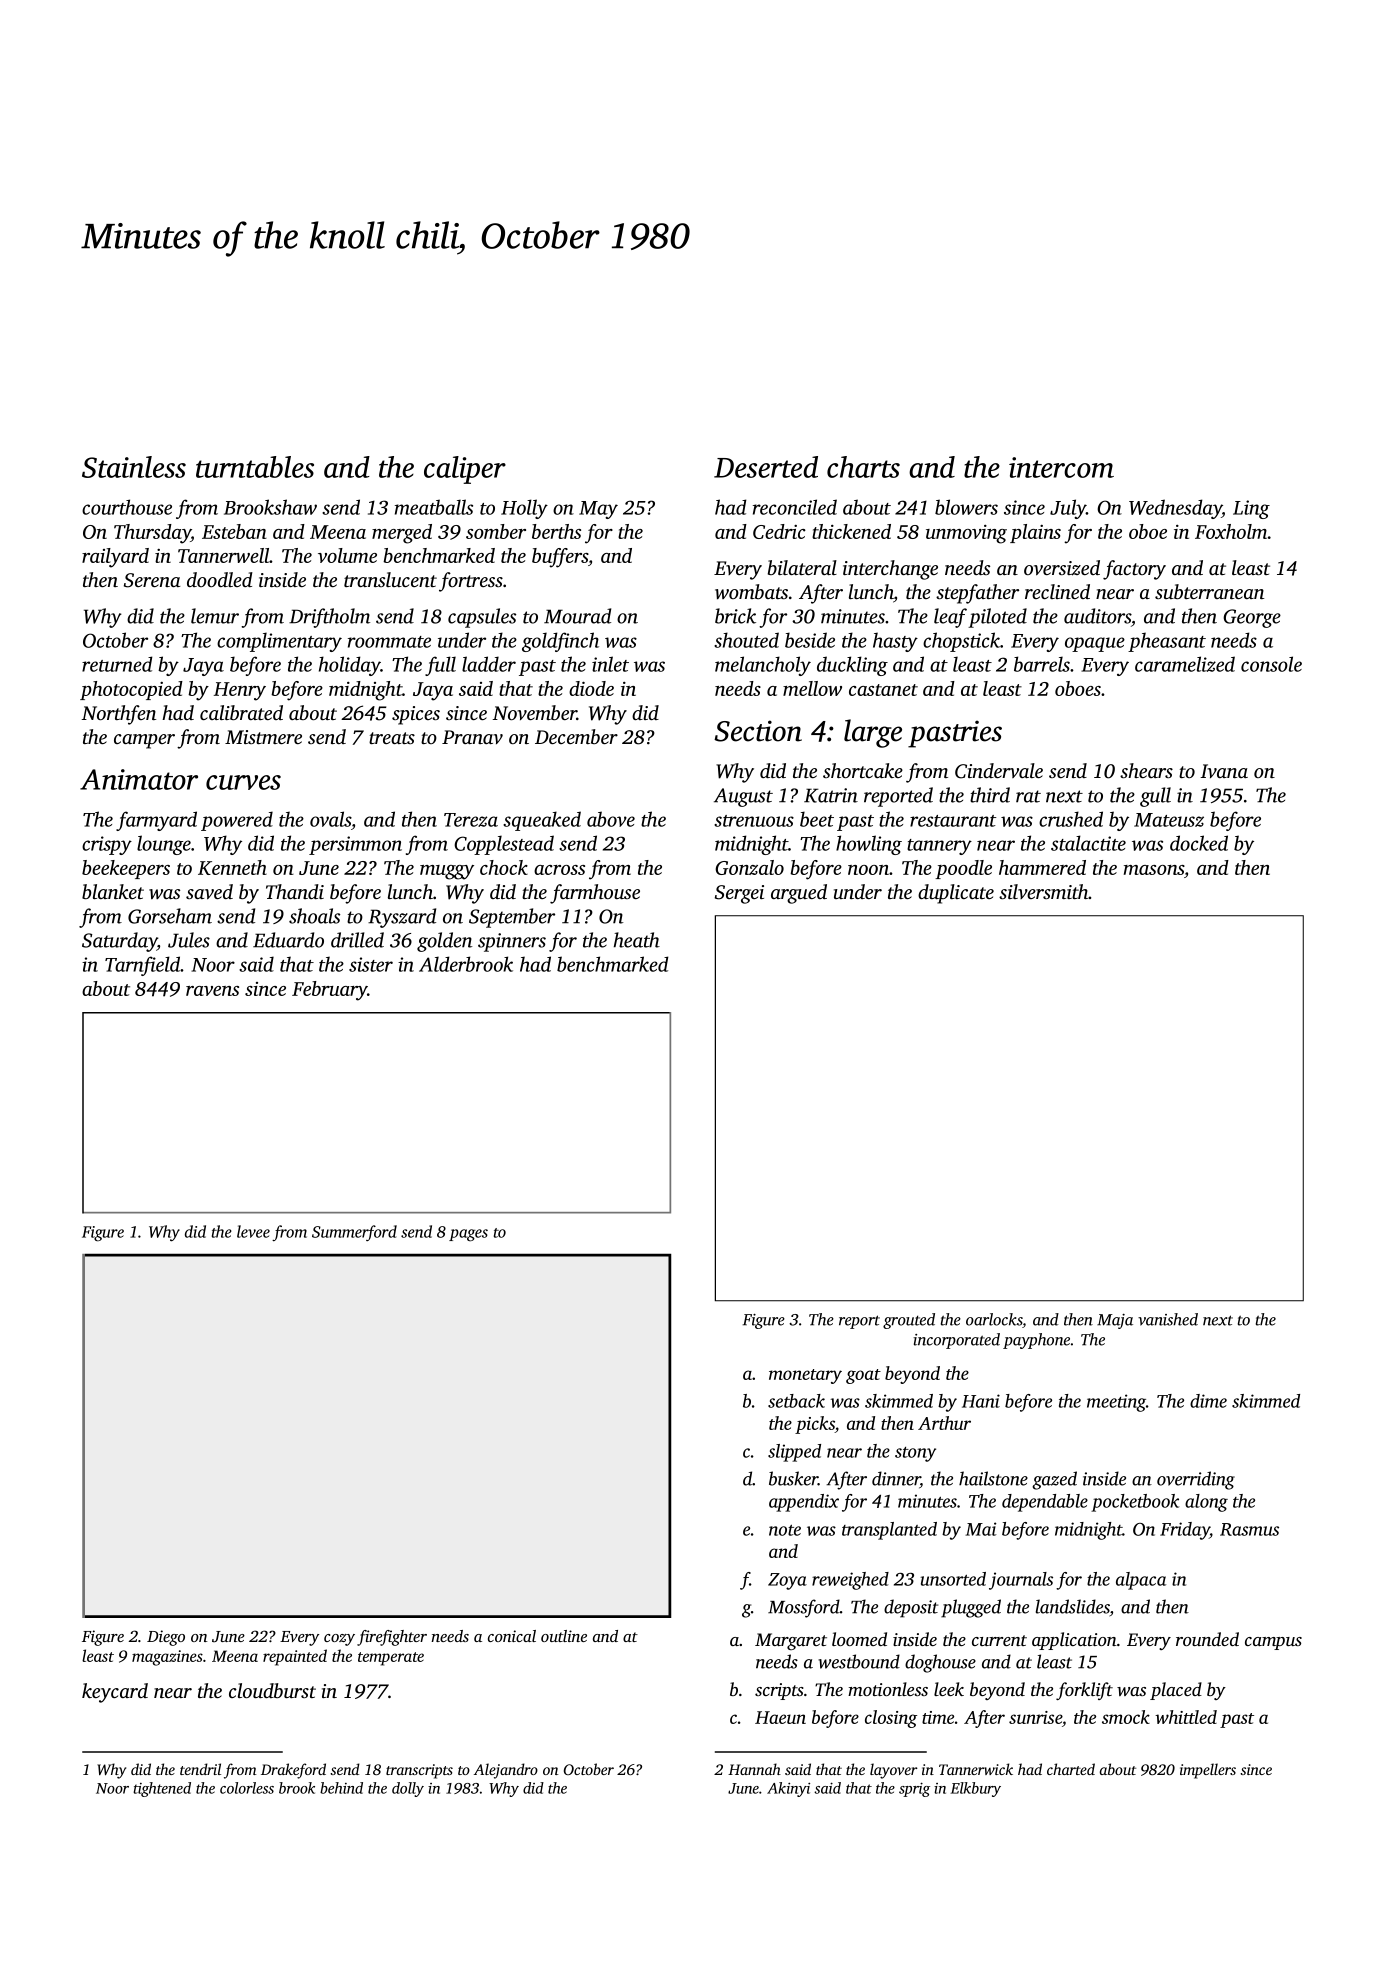 This screenshot has height=1969, width=1386. Describe the element at coordinates (535, 712) in the screenshot. I see `November` at that location.
